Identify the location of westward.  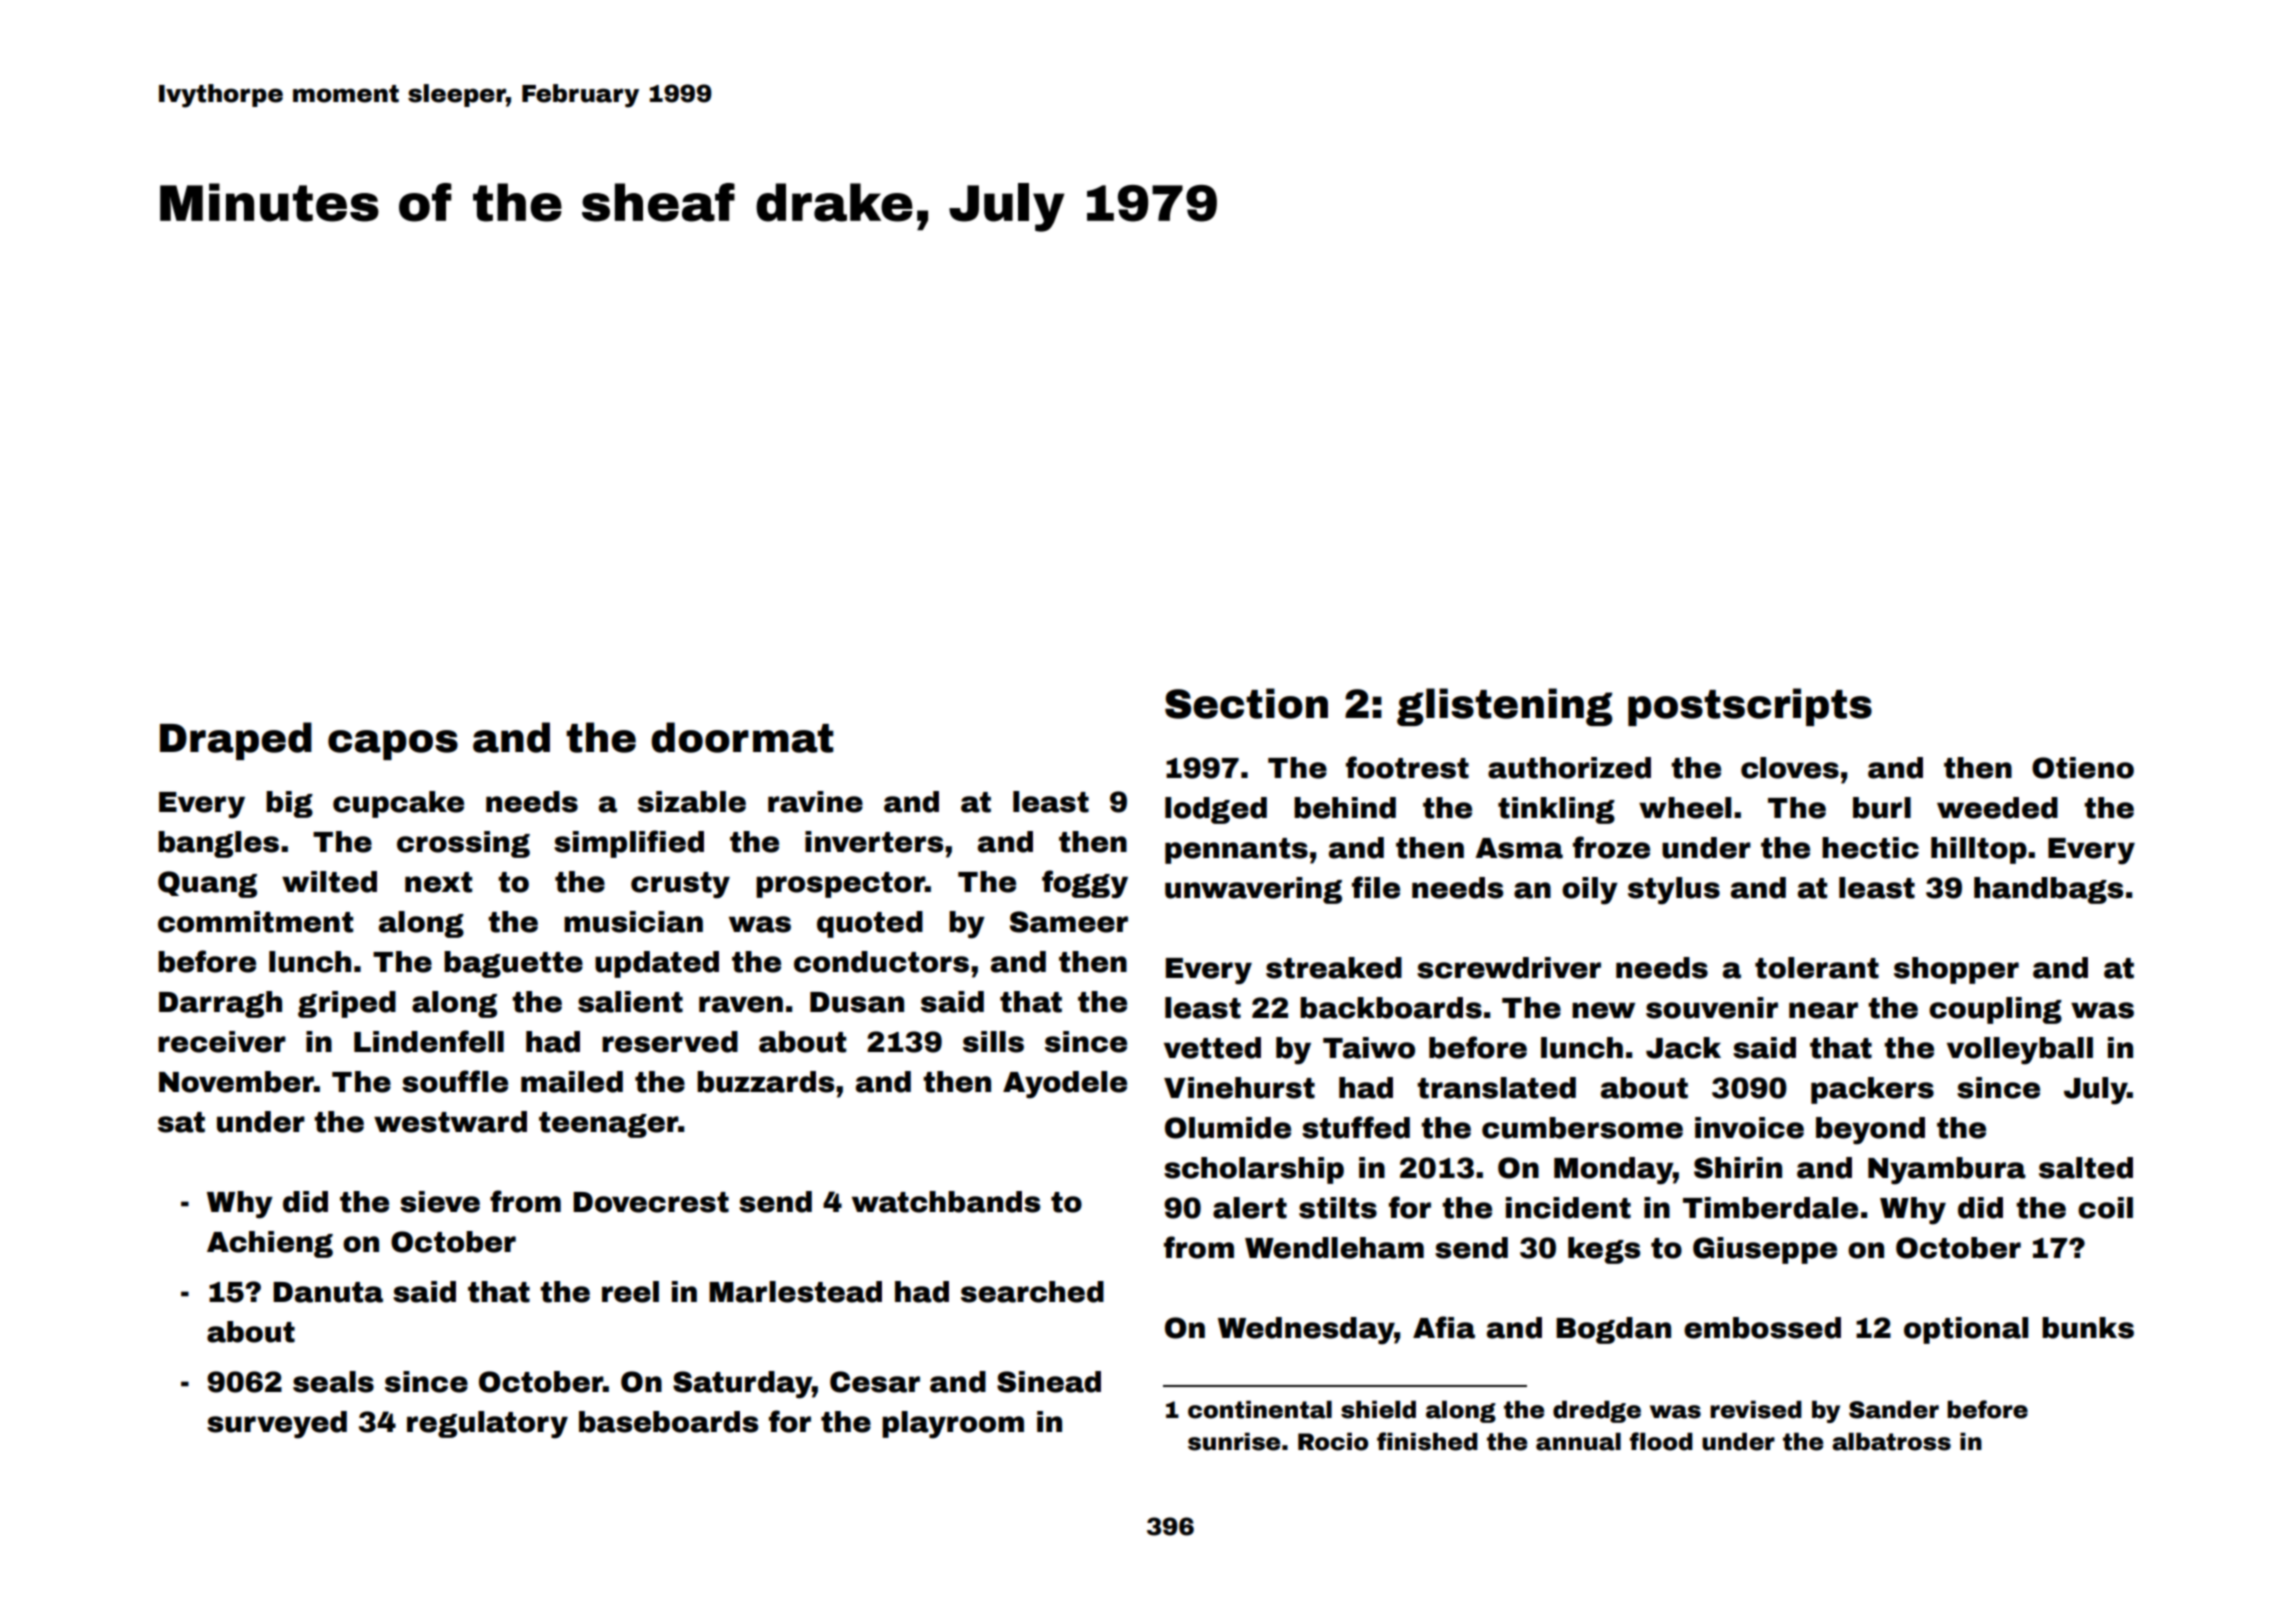
(450, 1122).
